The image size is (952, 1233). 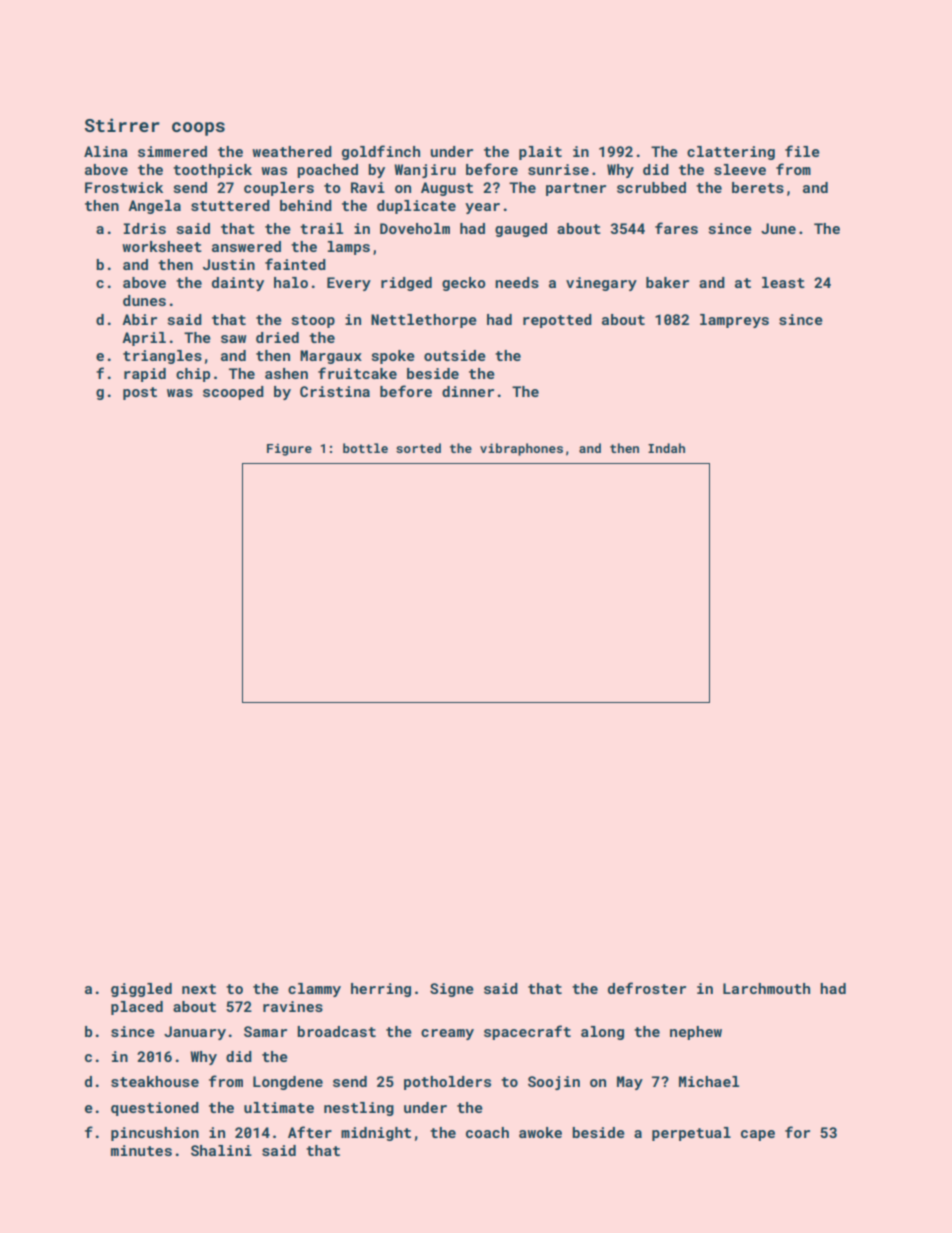 What do you see at coordinates (314, 990) in the screenshot?
I see `clammy` at bounding box center [314, 990].
